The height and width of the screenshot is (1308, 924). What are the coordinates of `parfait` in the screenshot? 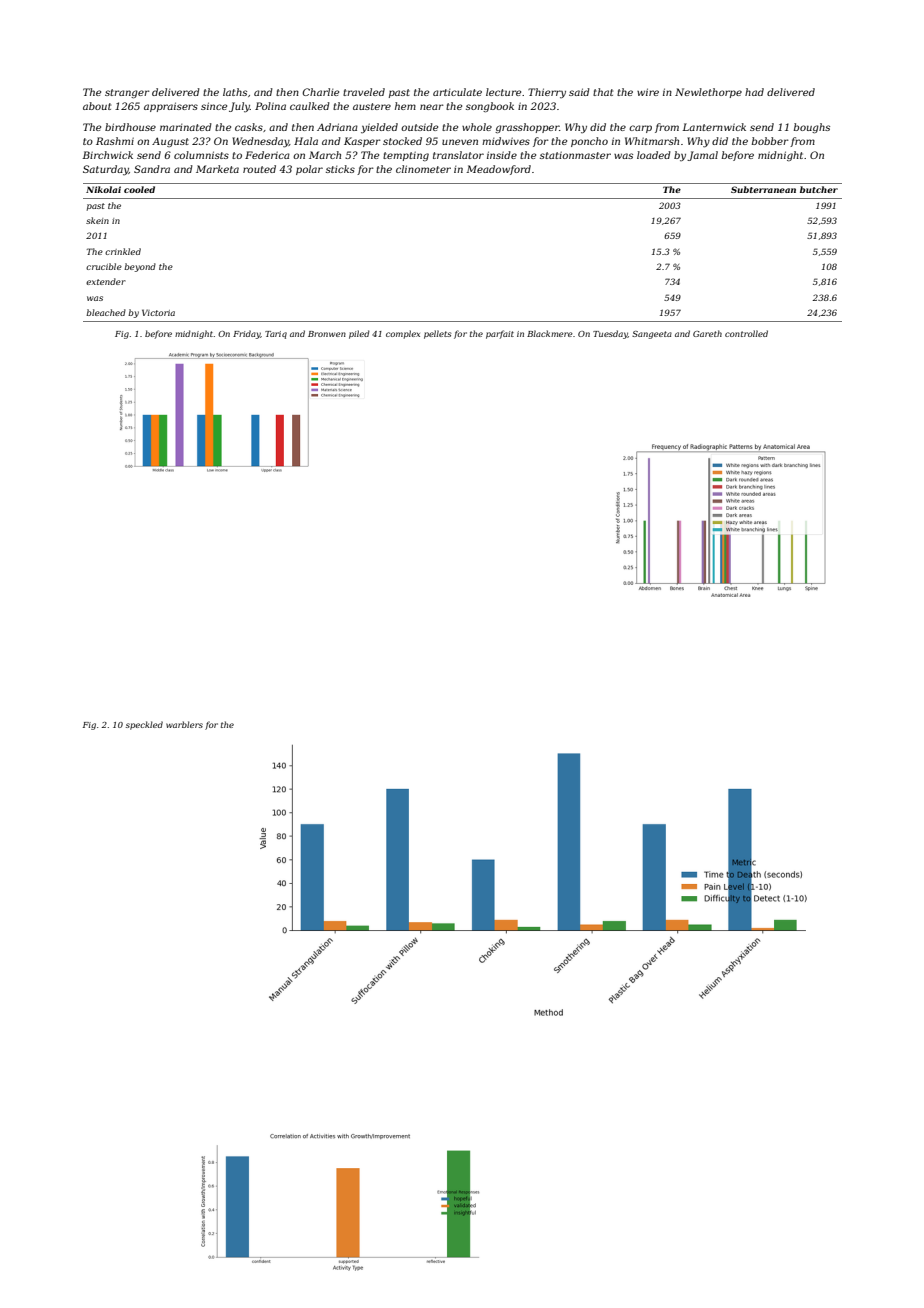 It's located at (500, 334).
